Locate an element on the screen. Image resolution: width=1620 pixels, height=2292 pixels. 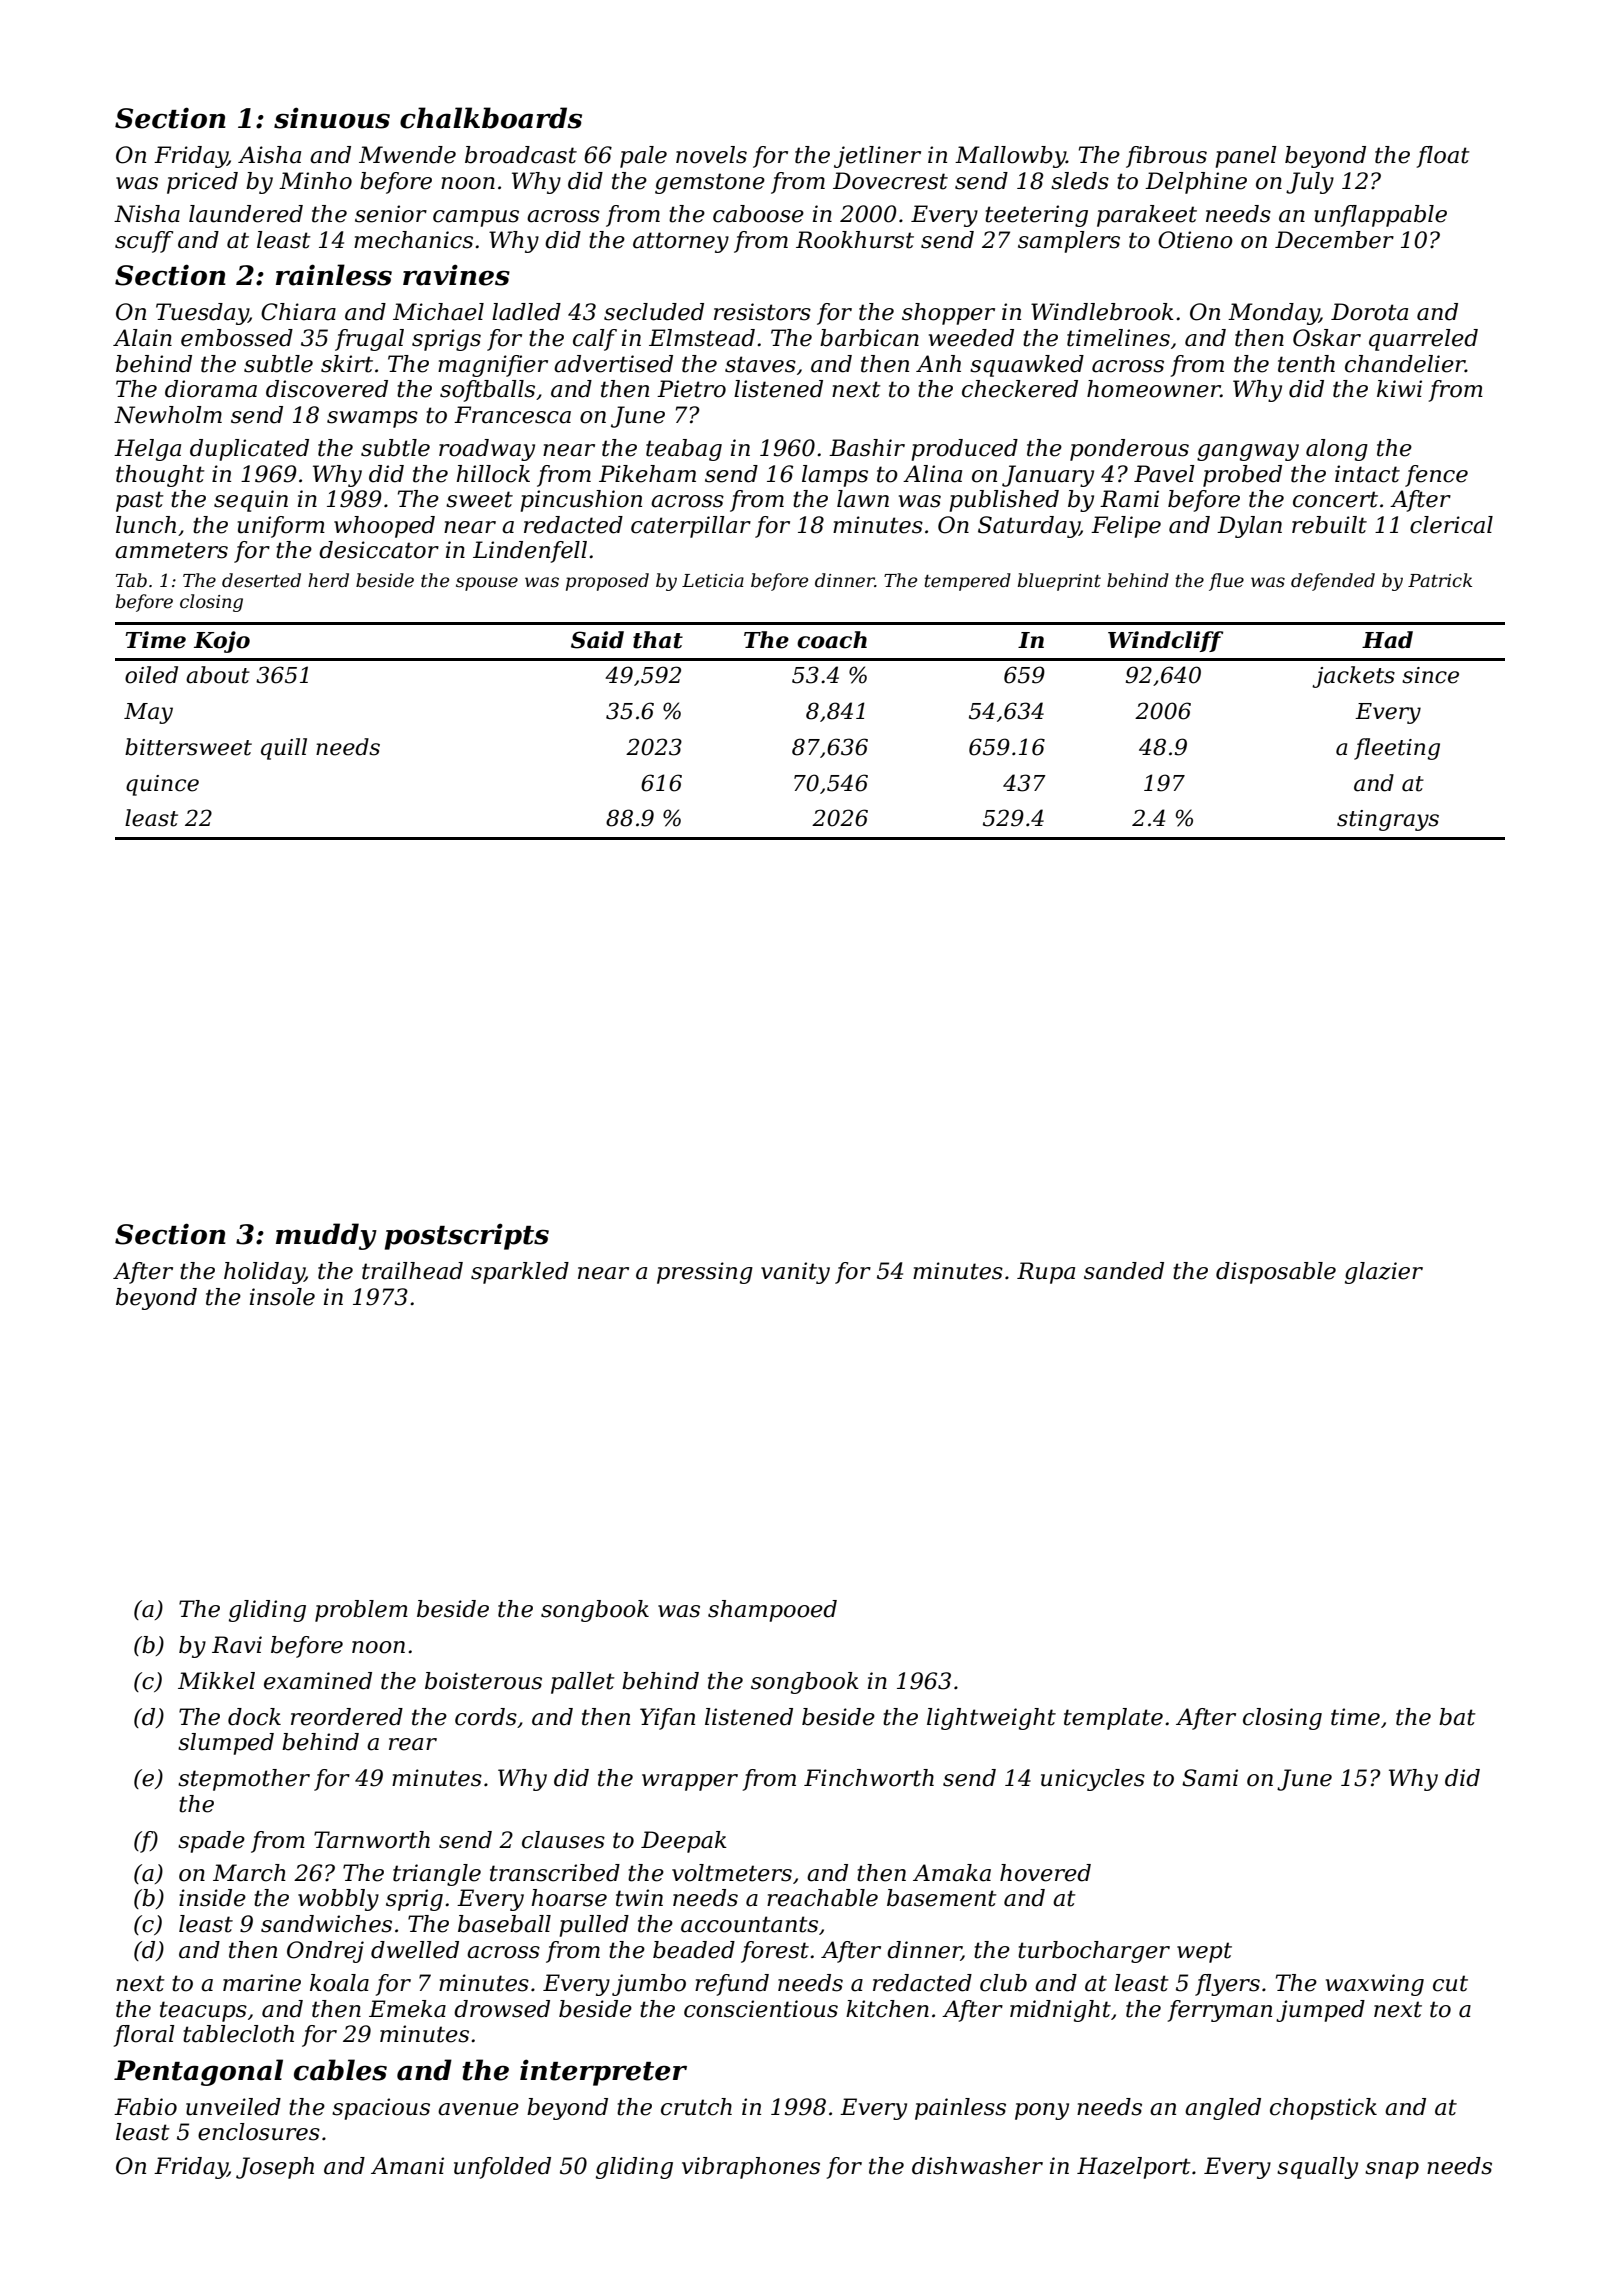
wrapper is located at coordinates (690, 1782).
